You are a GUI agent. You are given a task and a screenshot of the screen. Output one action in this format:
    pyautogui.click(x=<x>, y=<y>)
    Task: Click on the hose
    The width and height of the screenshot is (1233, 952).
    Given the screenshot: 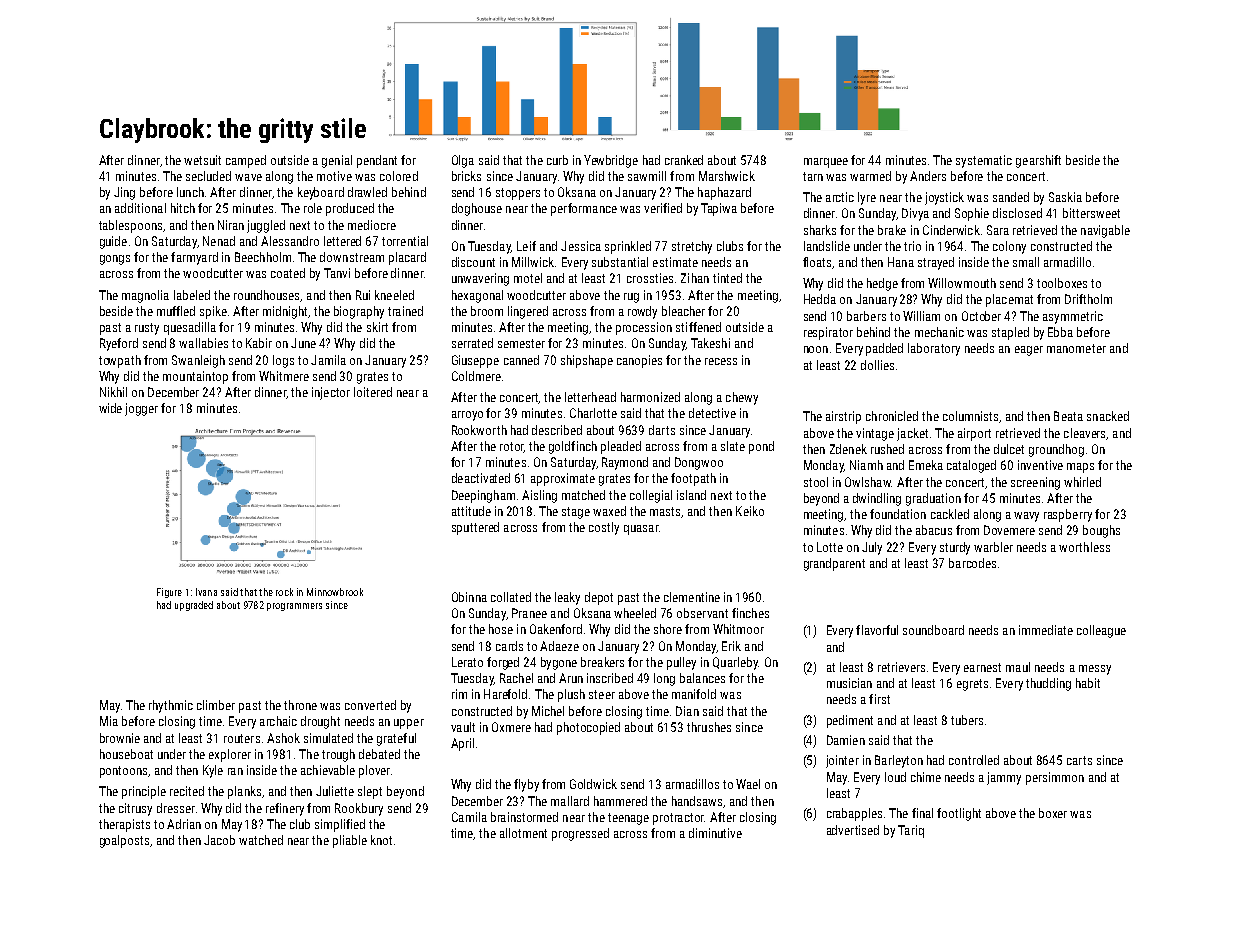 What is the action you would take?
    pyautogui.click(x=501, y=629)
